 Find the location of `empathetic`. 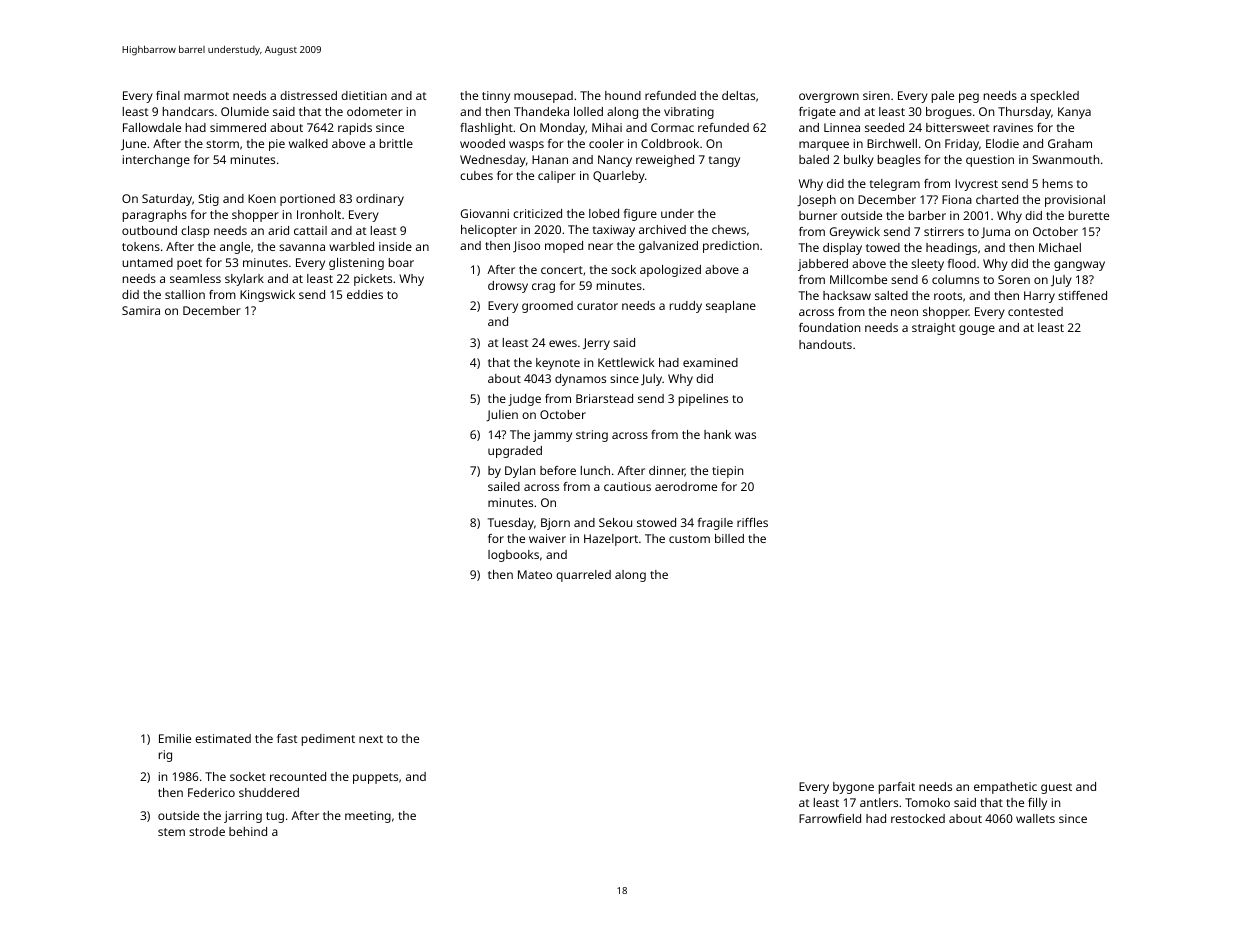

empathetic is located at coordinates (1005, 788).
